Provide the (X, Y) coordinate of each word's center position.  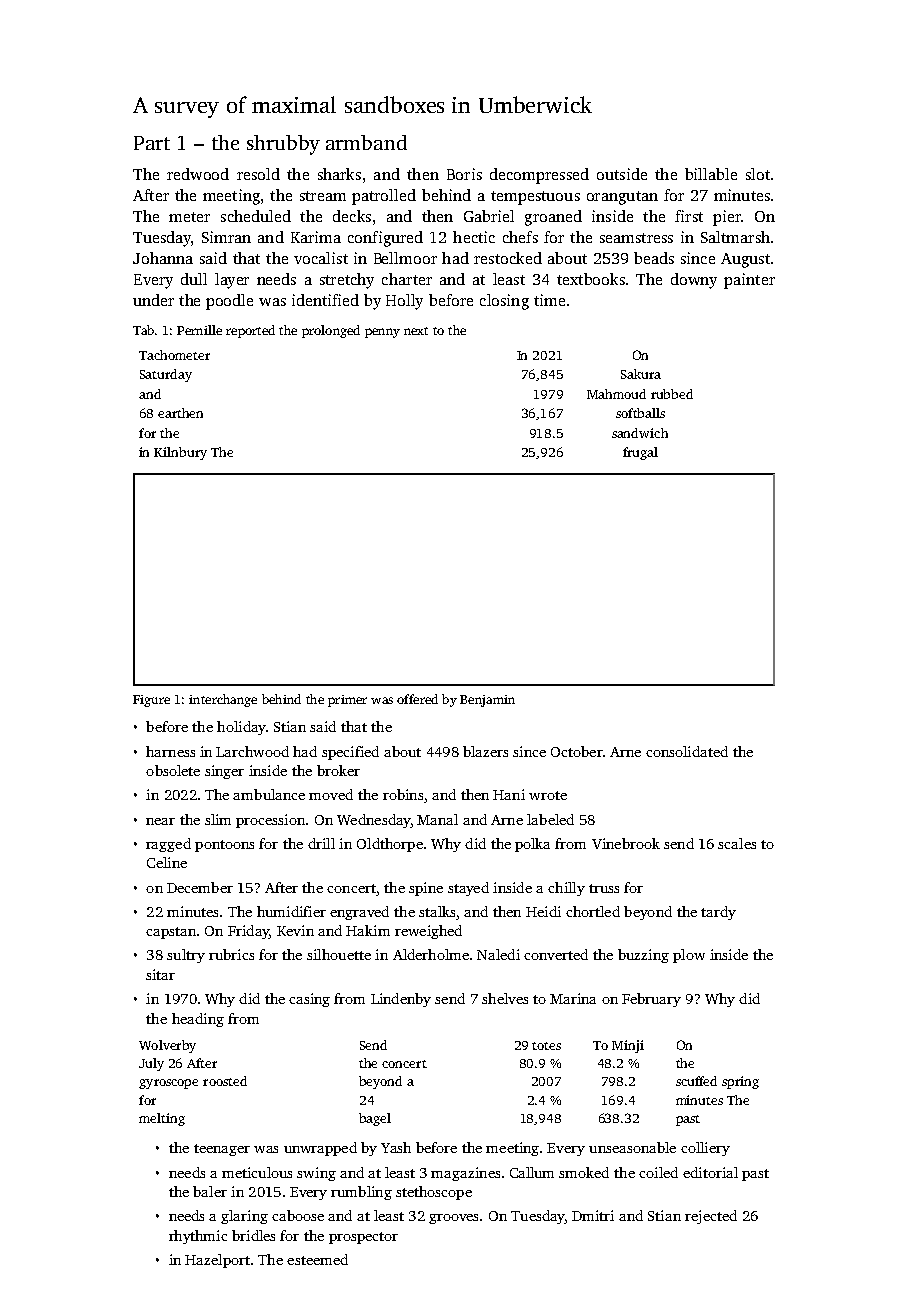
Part (152, 143)
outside (622, 174)
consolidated (687, 751)
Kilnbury (180, 453)
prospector (363, 1238)
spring (740, 1082)
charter (407, 279)
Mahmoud (616, 394)
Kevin (295, 930)
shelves (505, 998)
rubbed (672, 394)
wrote (548, 795)
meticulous (257, 1172)
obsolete (173, 770)
